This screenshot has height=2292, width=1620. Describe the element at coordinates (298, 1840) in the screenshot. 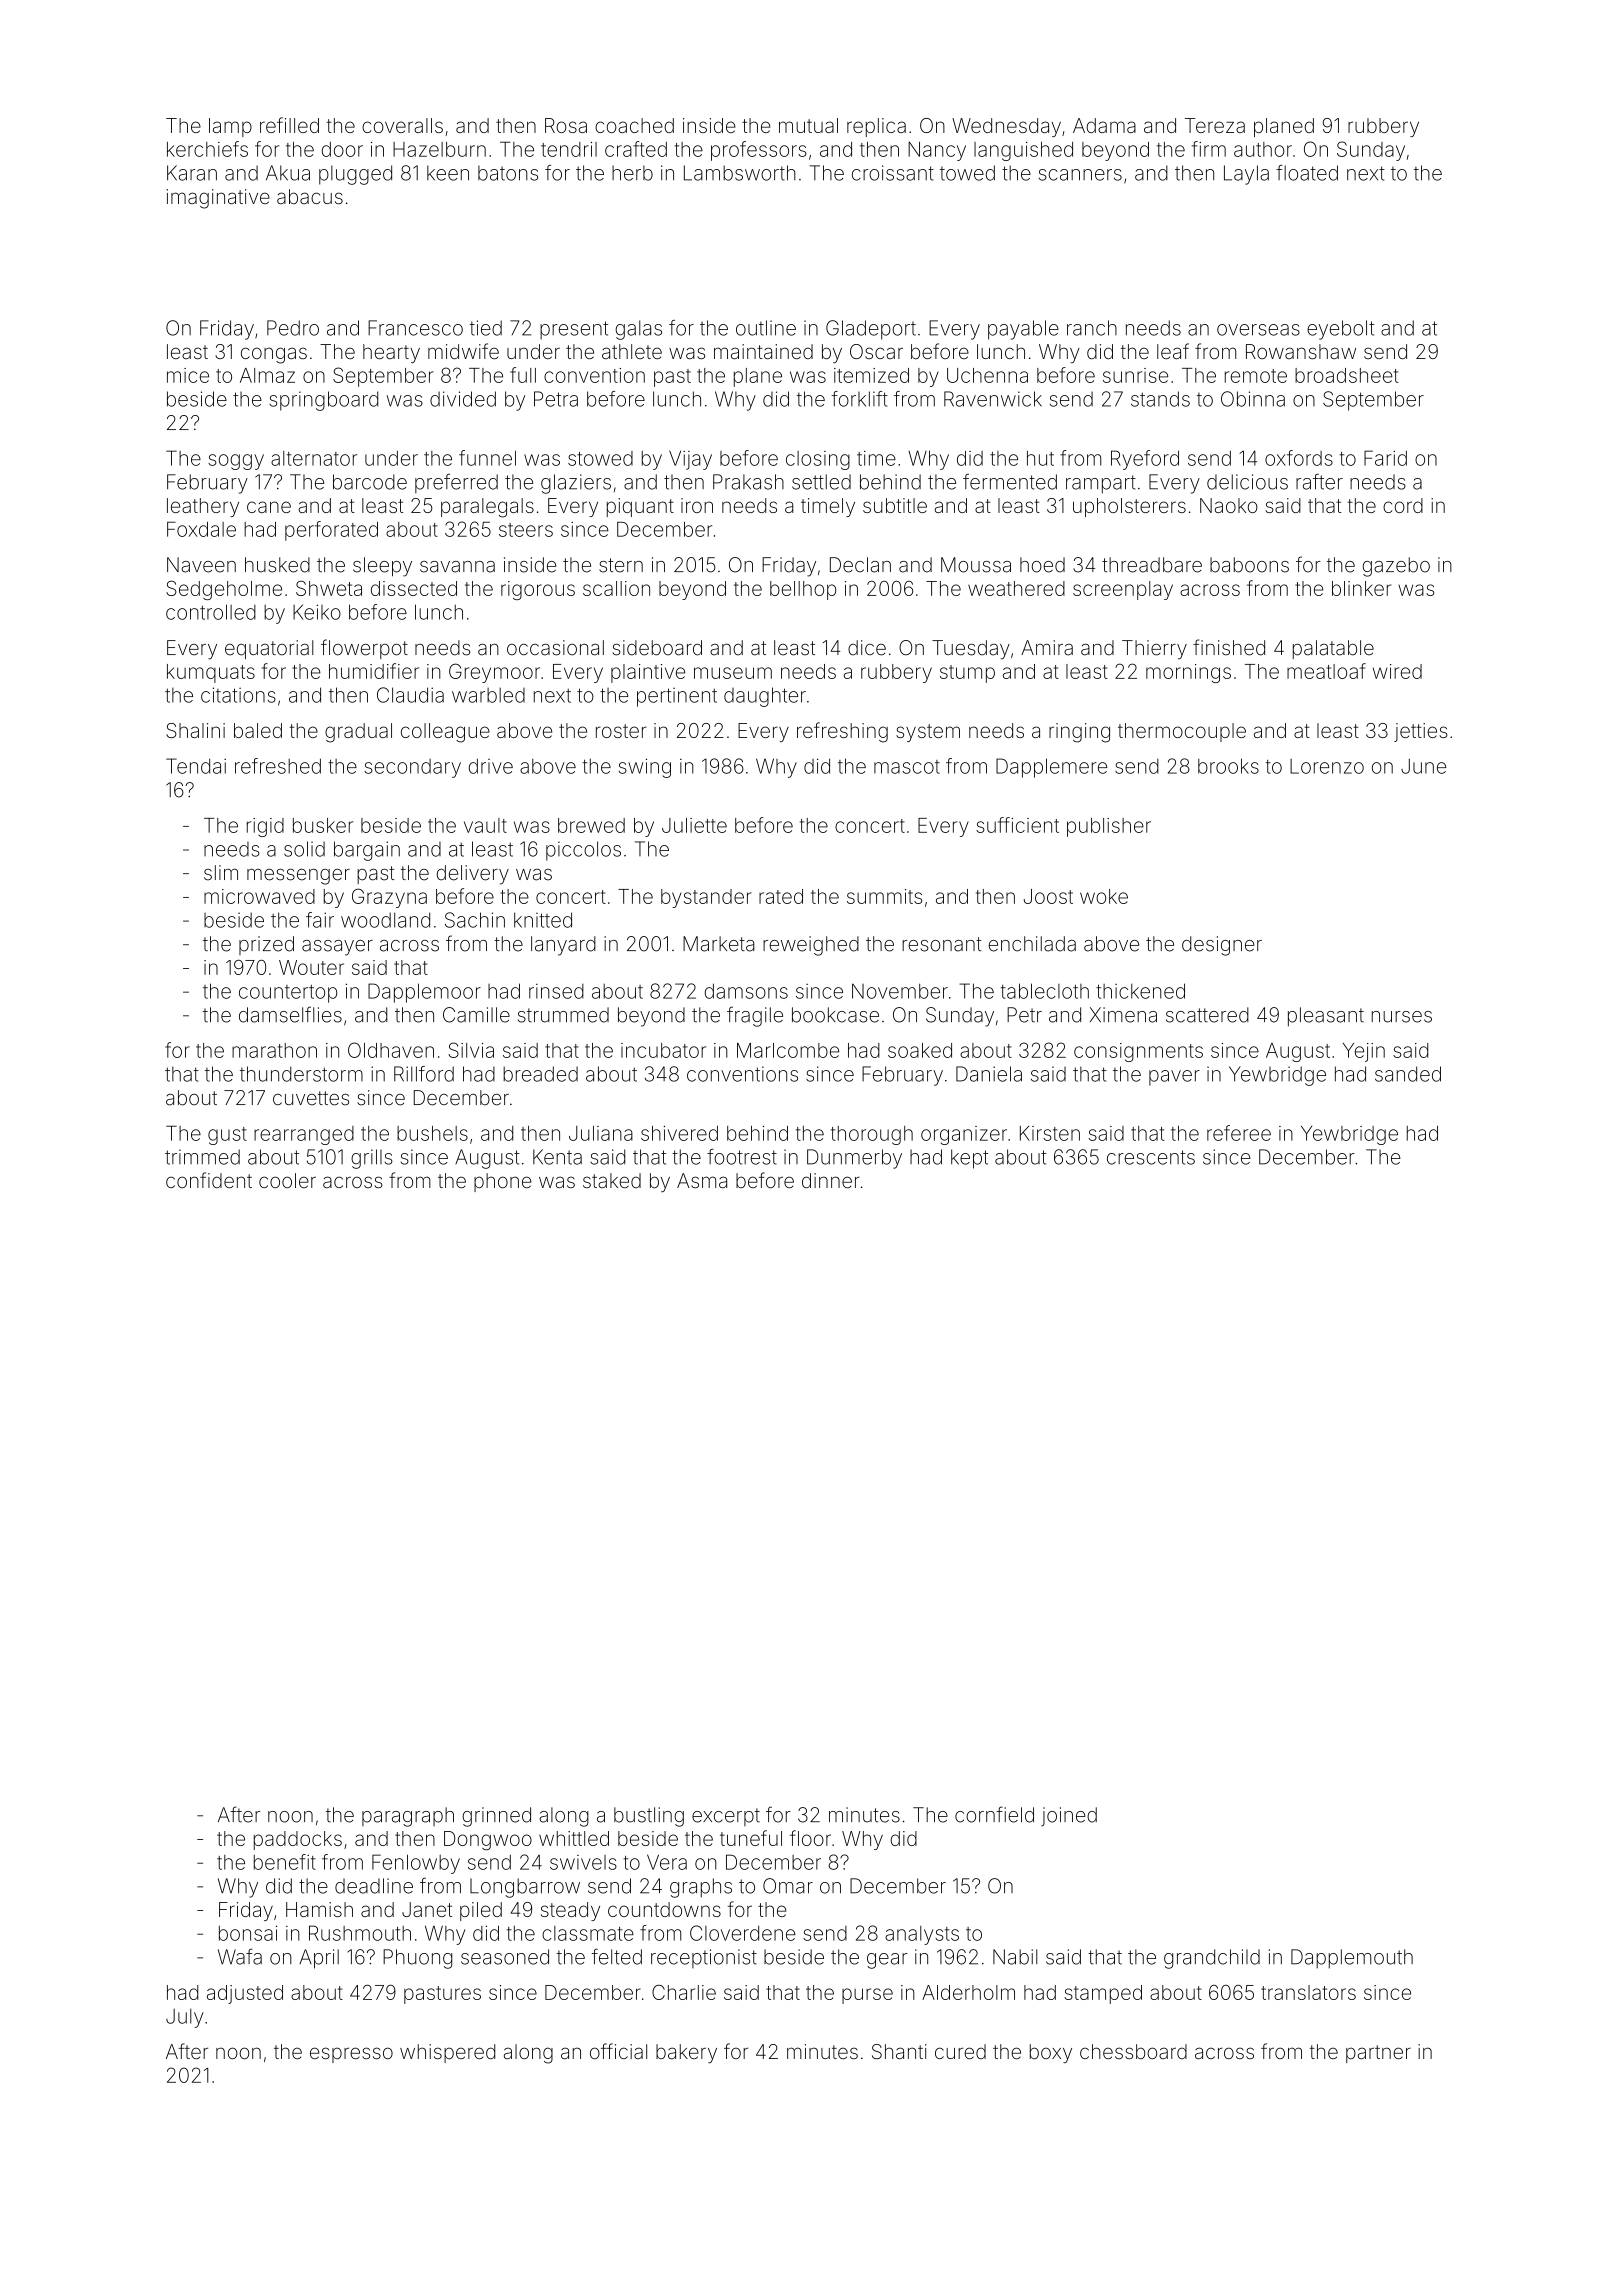

I see `paddocks` at that location.
